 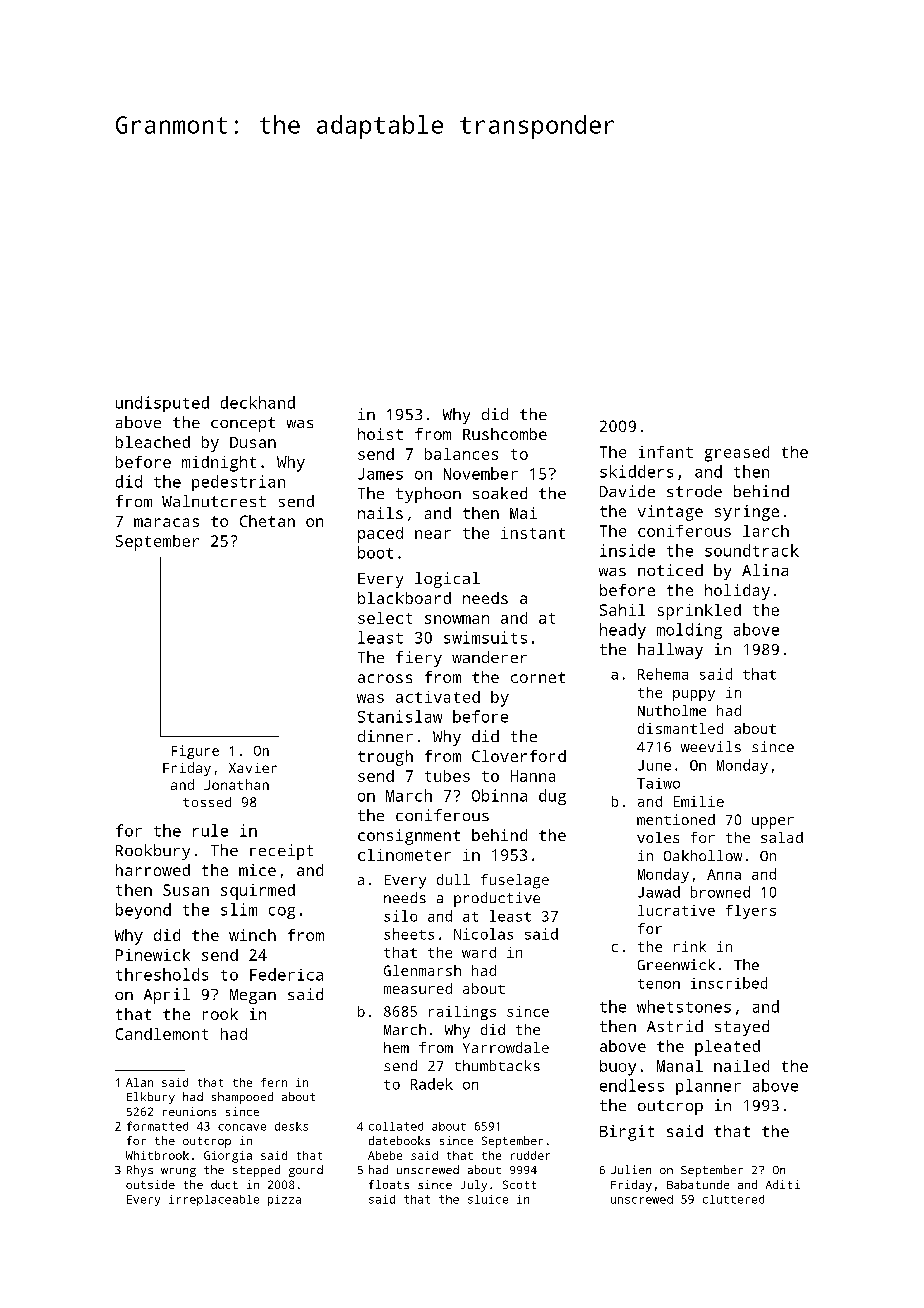 What do you see at coordinates (385, 678) in the screenshot?
I see `across` at bounding box center [385, 678].
